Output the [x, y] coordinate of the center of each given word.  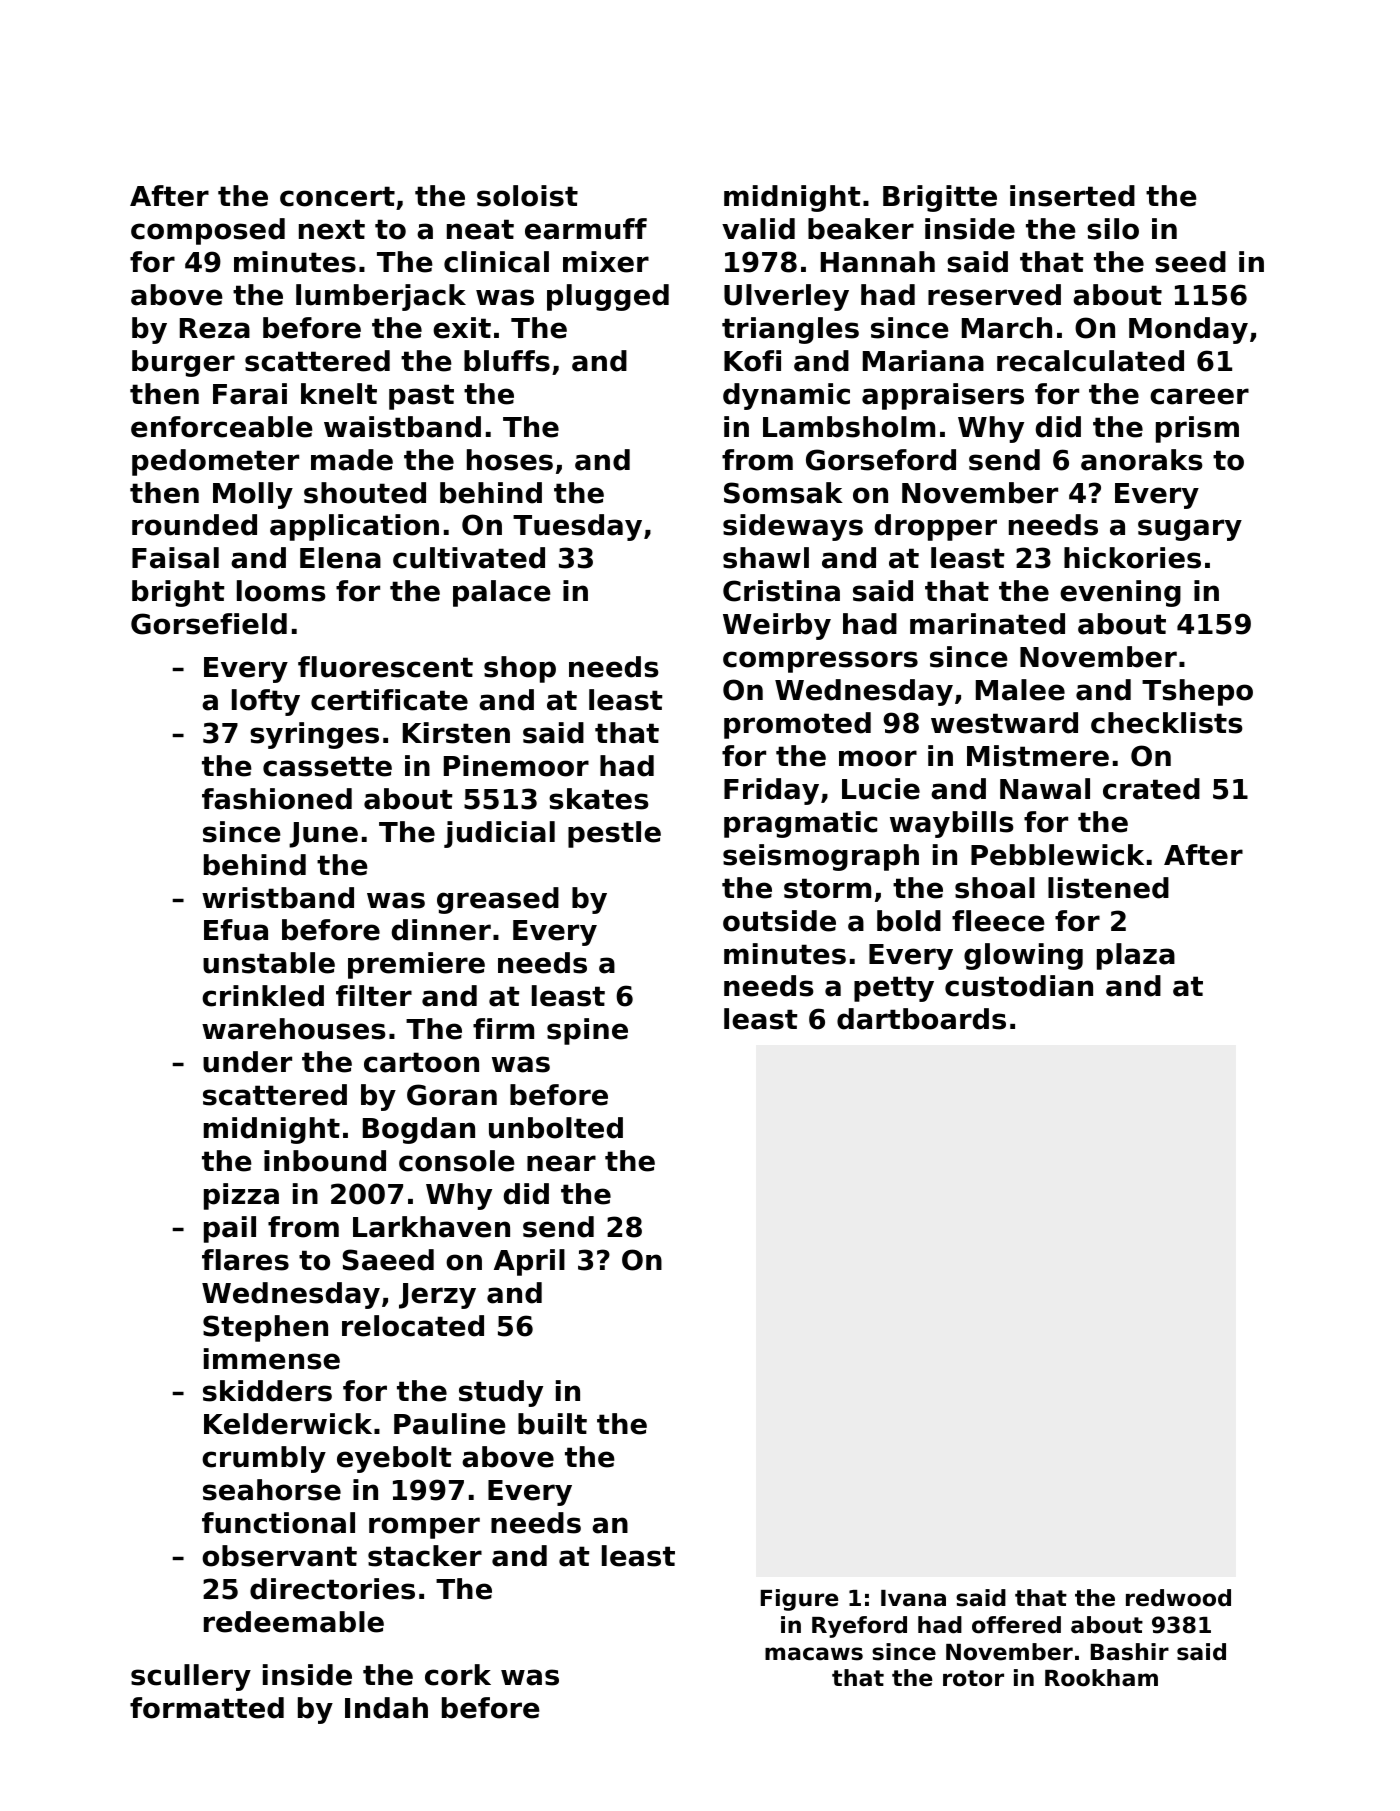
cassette [327, 766]
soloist [527, 196]
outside [779, 921]
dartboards [921, 1019]
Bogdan [419, 1130]
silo [1113, 229]
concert [337, 196]
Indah [386, 1708]
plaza [1136, 956]
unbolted [556, 1128]
